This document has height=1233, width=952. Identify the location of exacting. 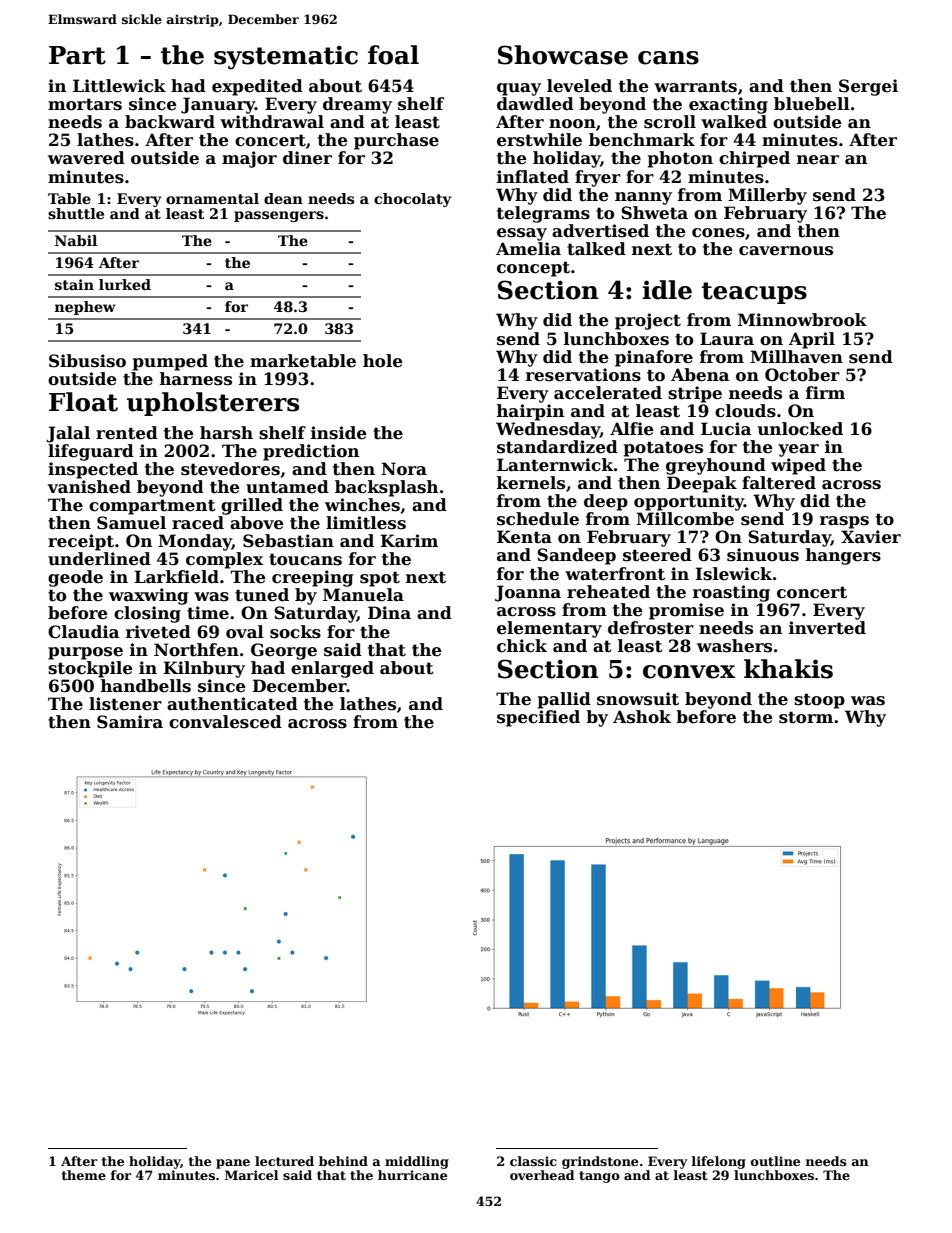
(728, 105).
